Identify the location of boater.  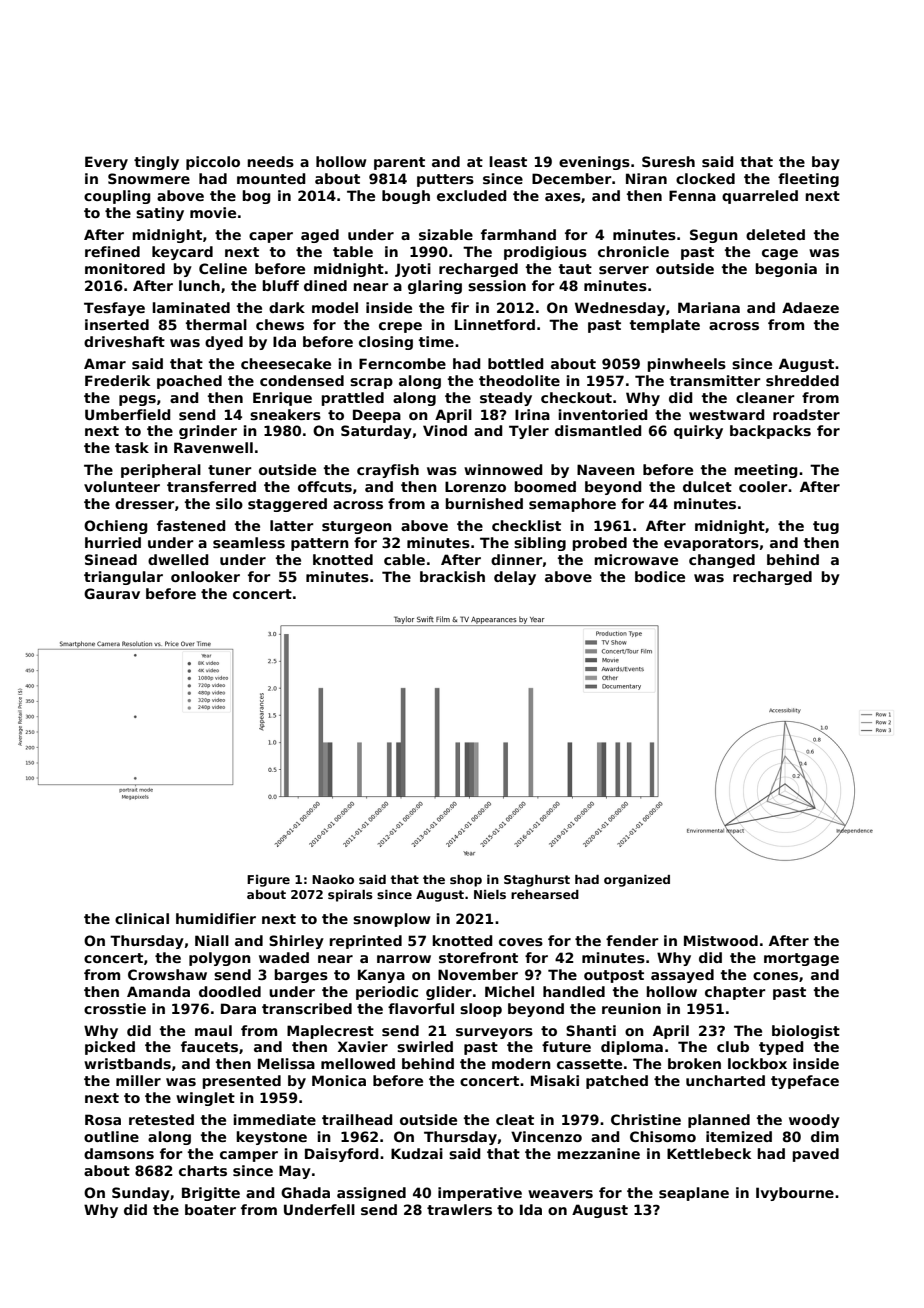
(210, 1209).
